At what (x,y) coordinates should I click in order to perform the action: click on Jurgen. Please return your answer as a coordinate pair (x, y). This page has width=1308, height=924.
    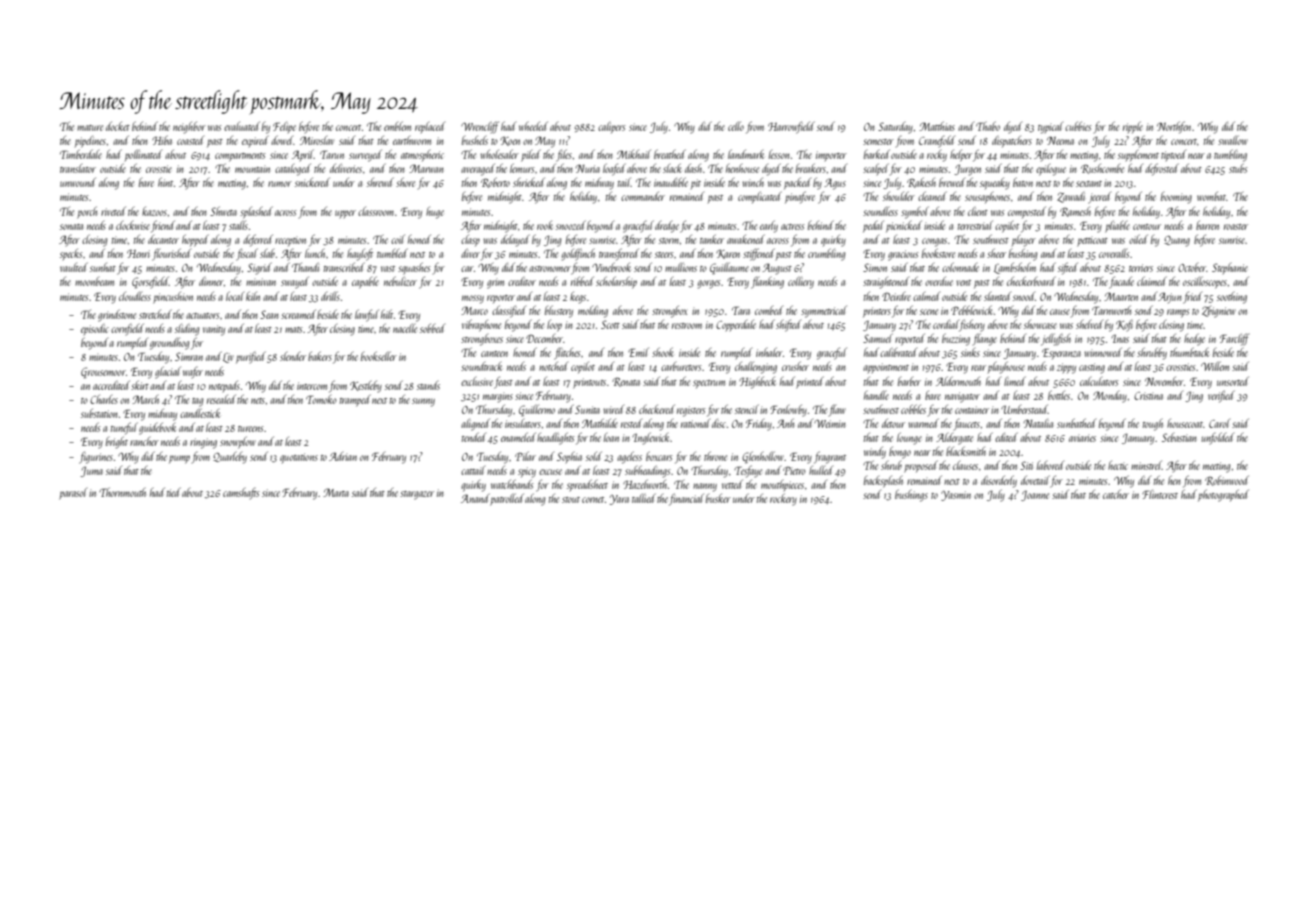
    Looking at the image, I should click on (967, 170).
